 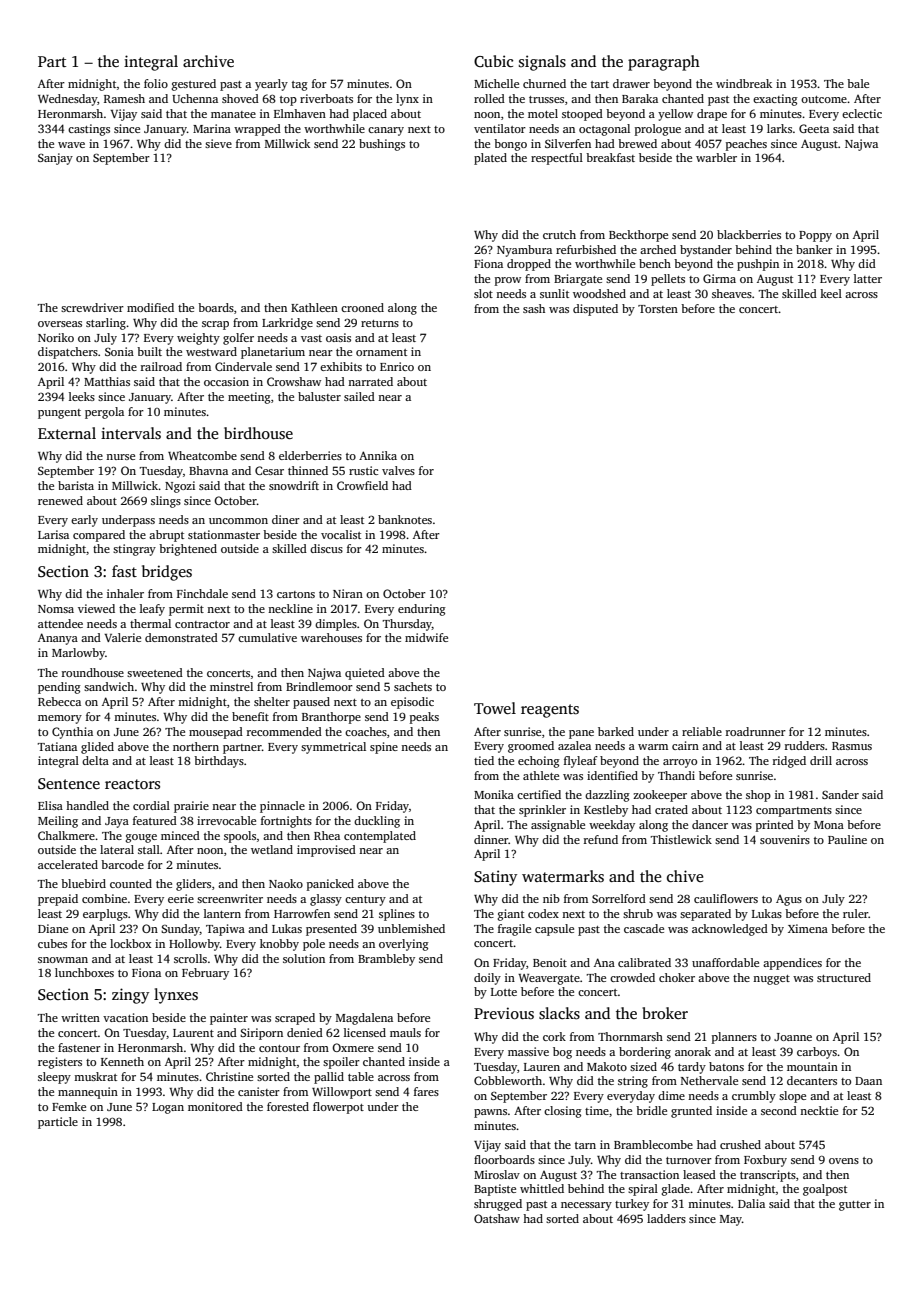 What do you see at coordinates (524, 251) in the page?
I see `Nyambura` at bounding box center [524, 251].
